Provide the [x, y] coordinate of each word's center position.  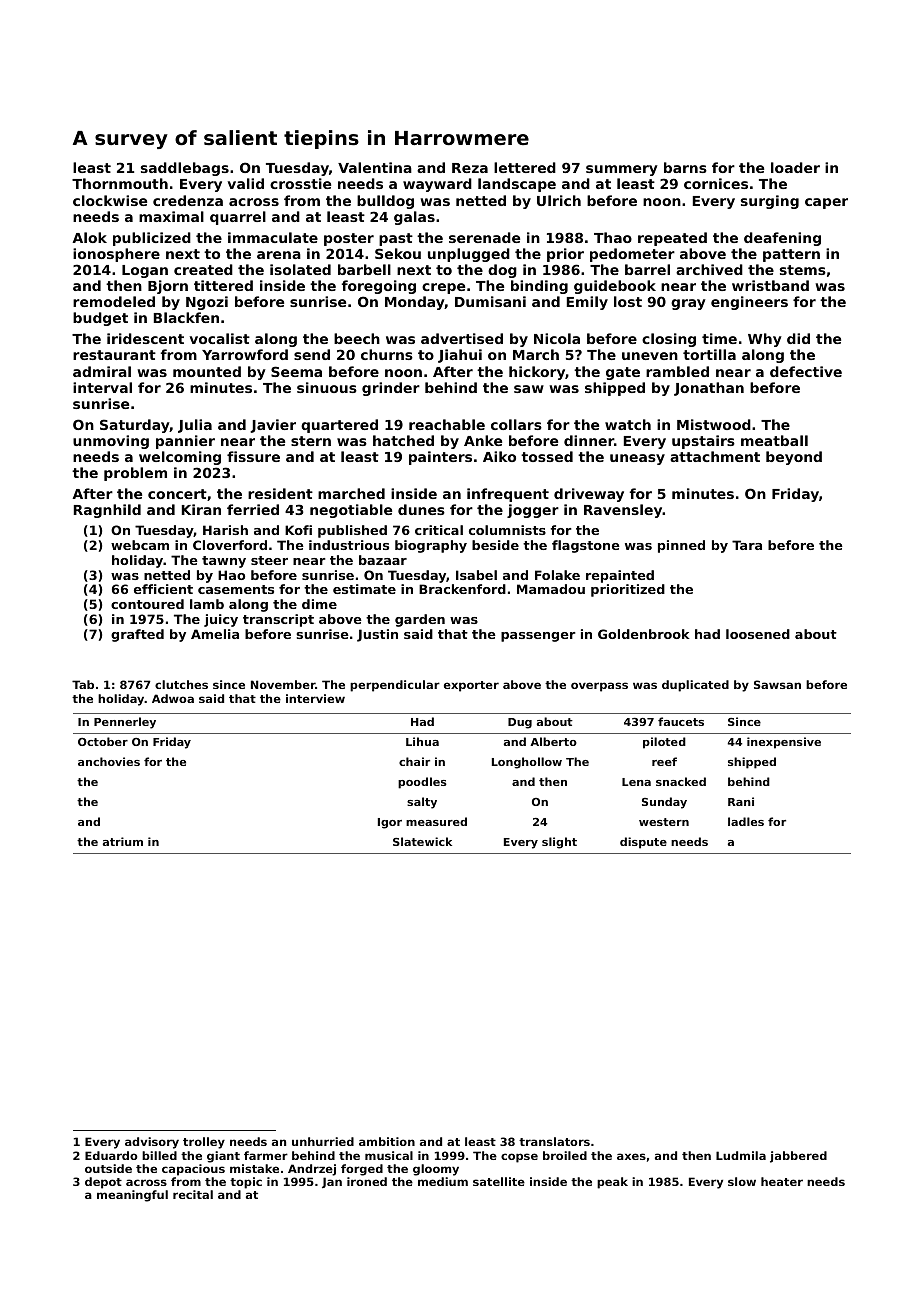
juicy [221, 620]
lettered [525, 167]
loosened [758, 634]
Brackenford [462, 589]
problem [135, 474]
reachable [447, 424]
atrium [123, 841]
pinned [681, 546]
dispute [643, 843]
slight [559, 843]
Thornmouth [120, 183]
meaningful [132, 1196]
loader [795, 167]
